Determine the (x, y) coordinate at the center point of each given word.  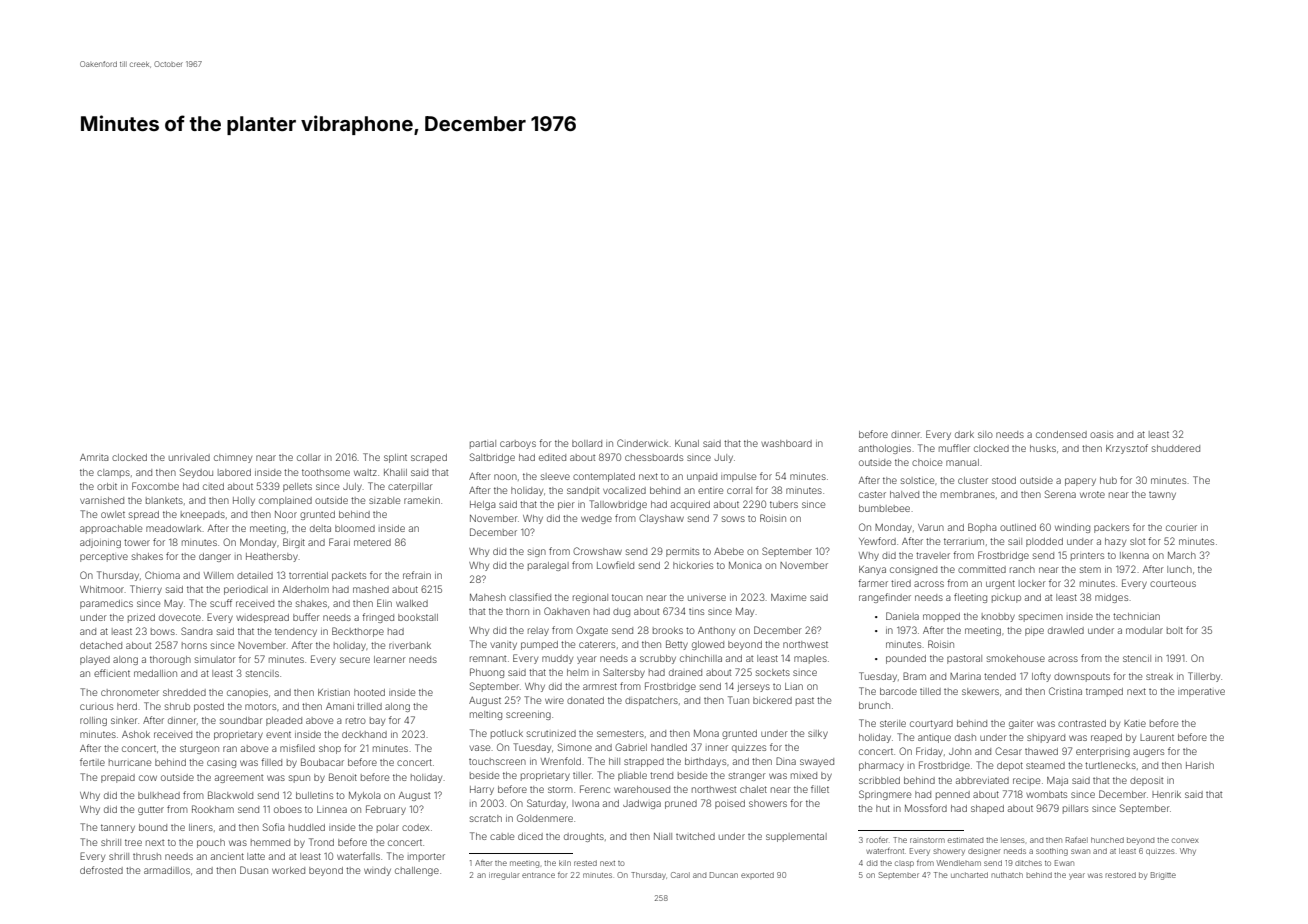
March (1182, 555)
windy (377, 871)
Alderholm (306, 589)
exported (757, 875)
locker (1032, 583)
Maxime (788, 597)
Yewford (877, 541)
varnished (102, 500)
